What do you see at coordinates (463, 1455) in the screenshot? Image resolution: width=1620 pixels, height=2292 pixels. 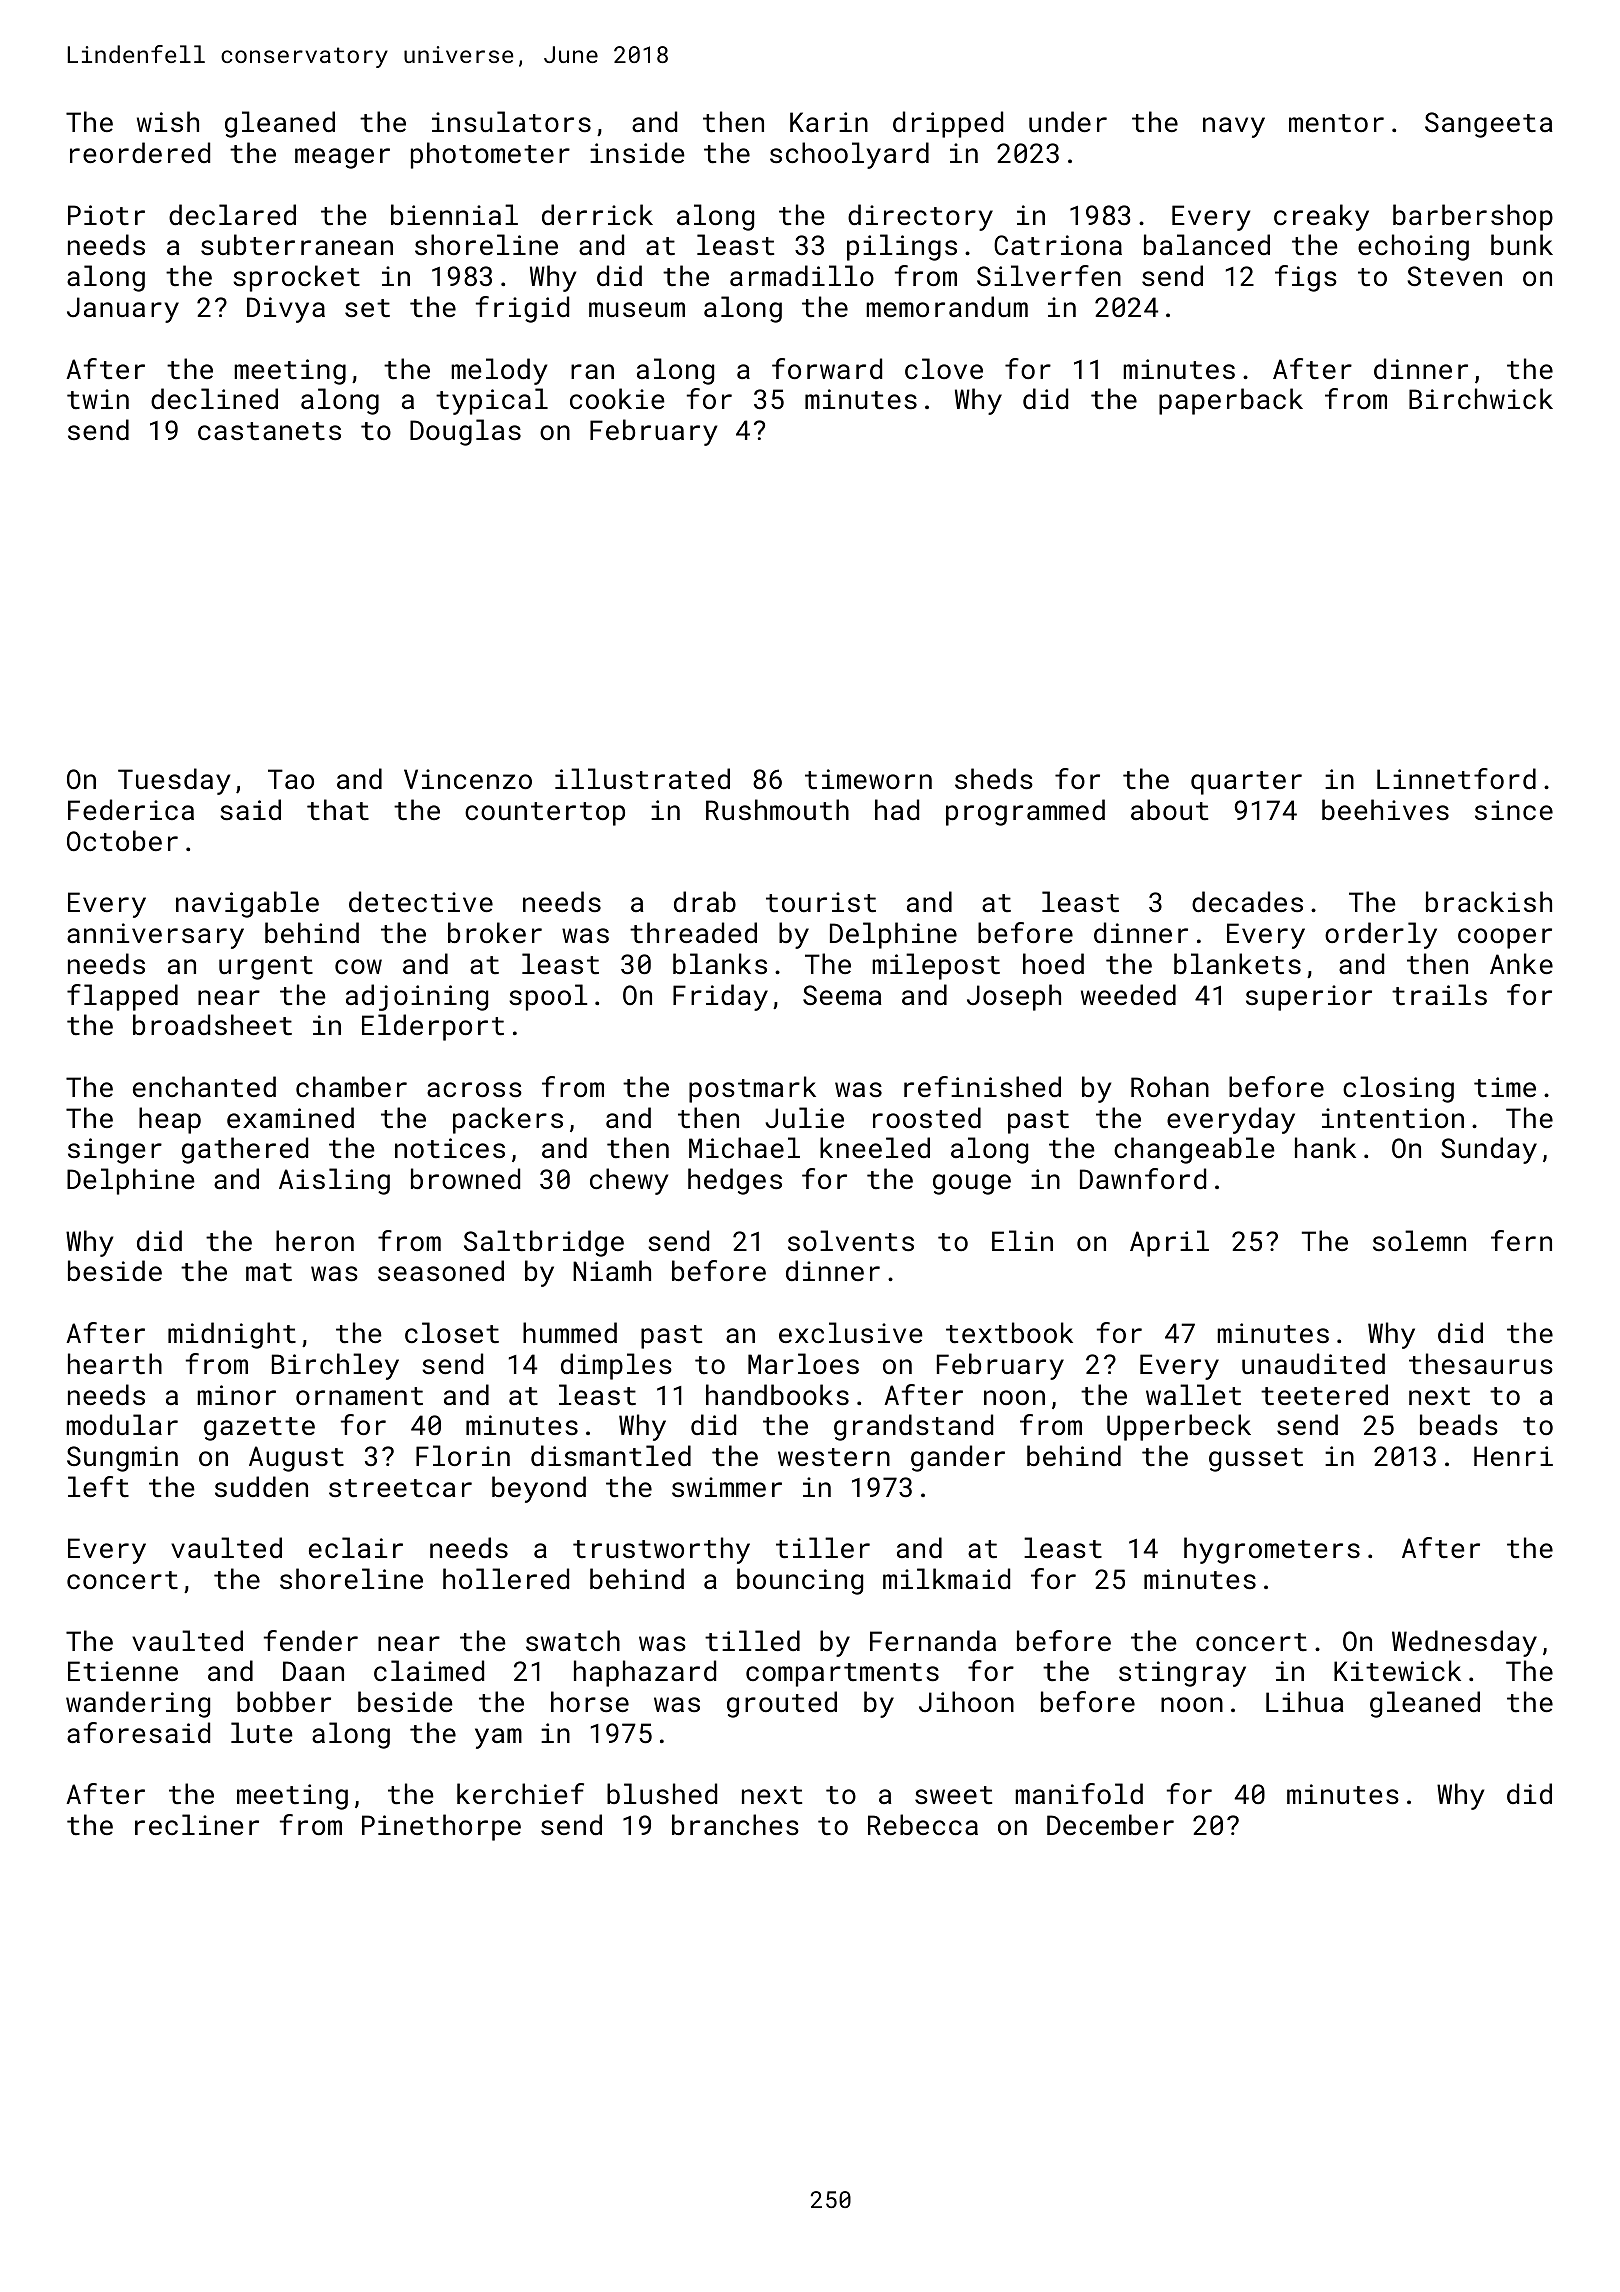 I see `Florin` at bounding box center [463, 1455].
